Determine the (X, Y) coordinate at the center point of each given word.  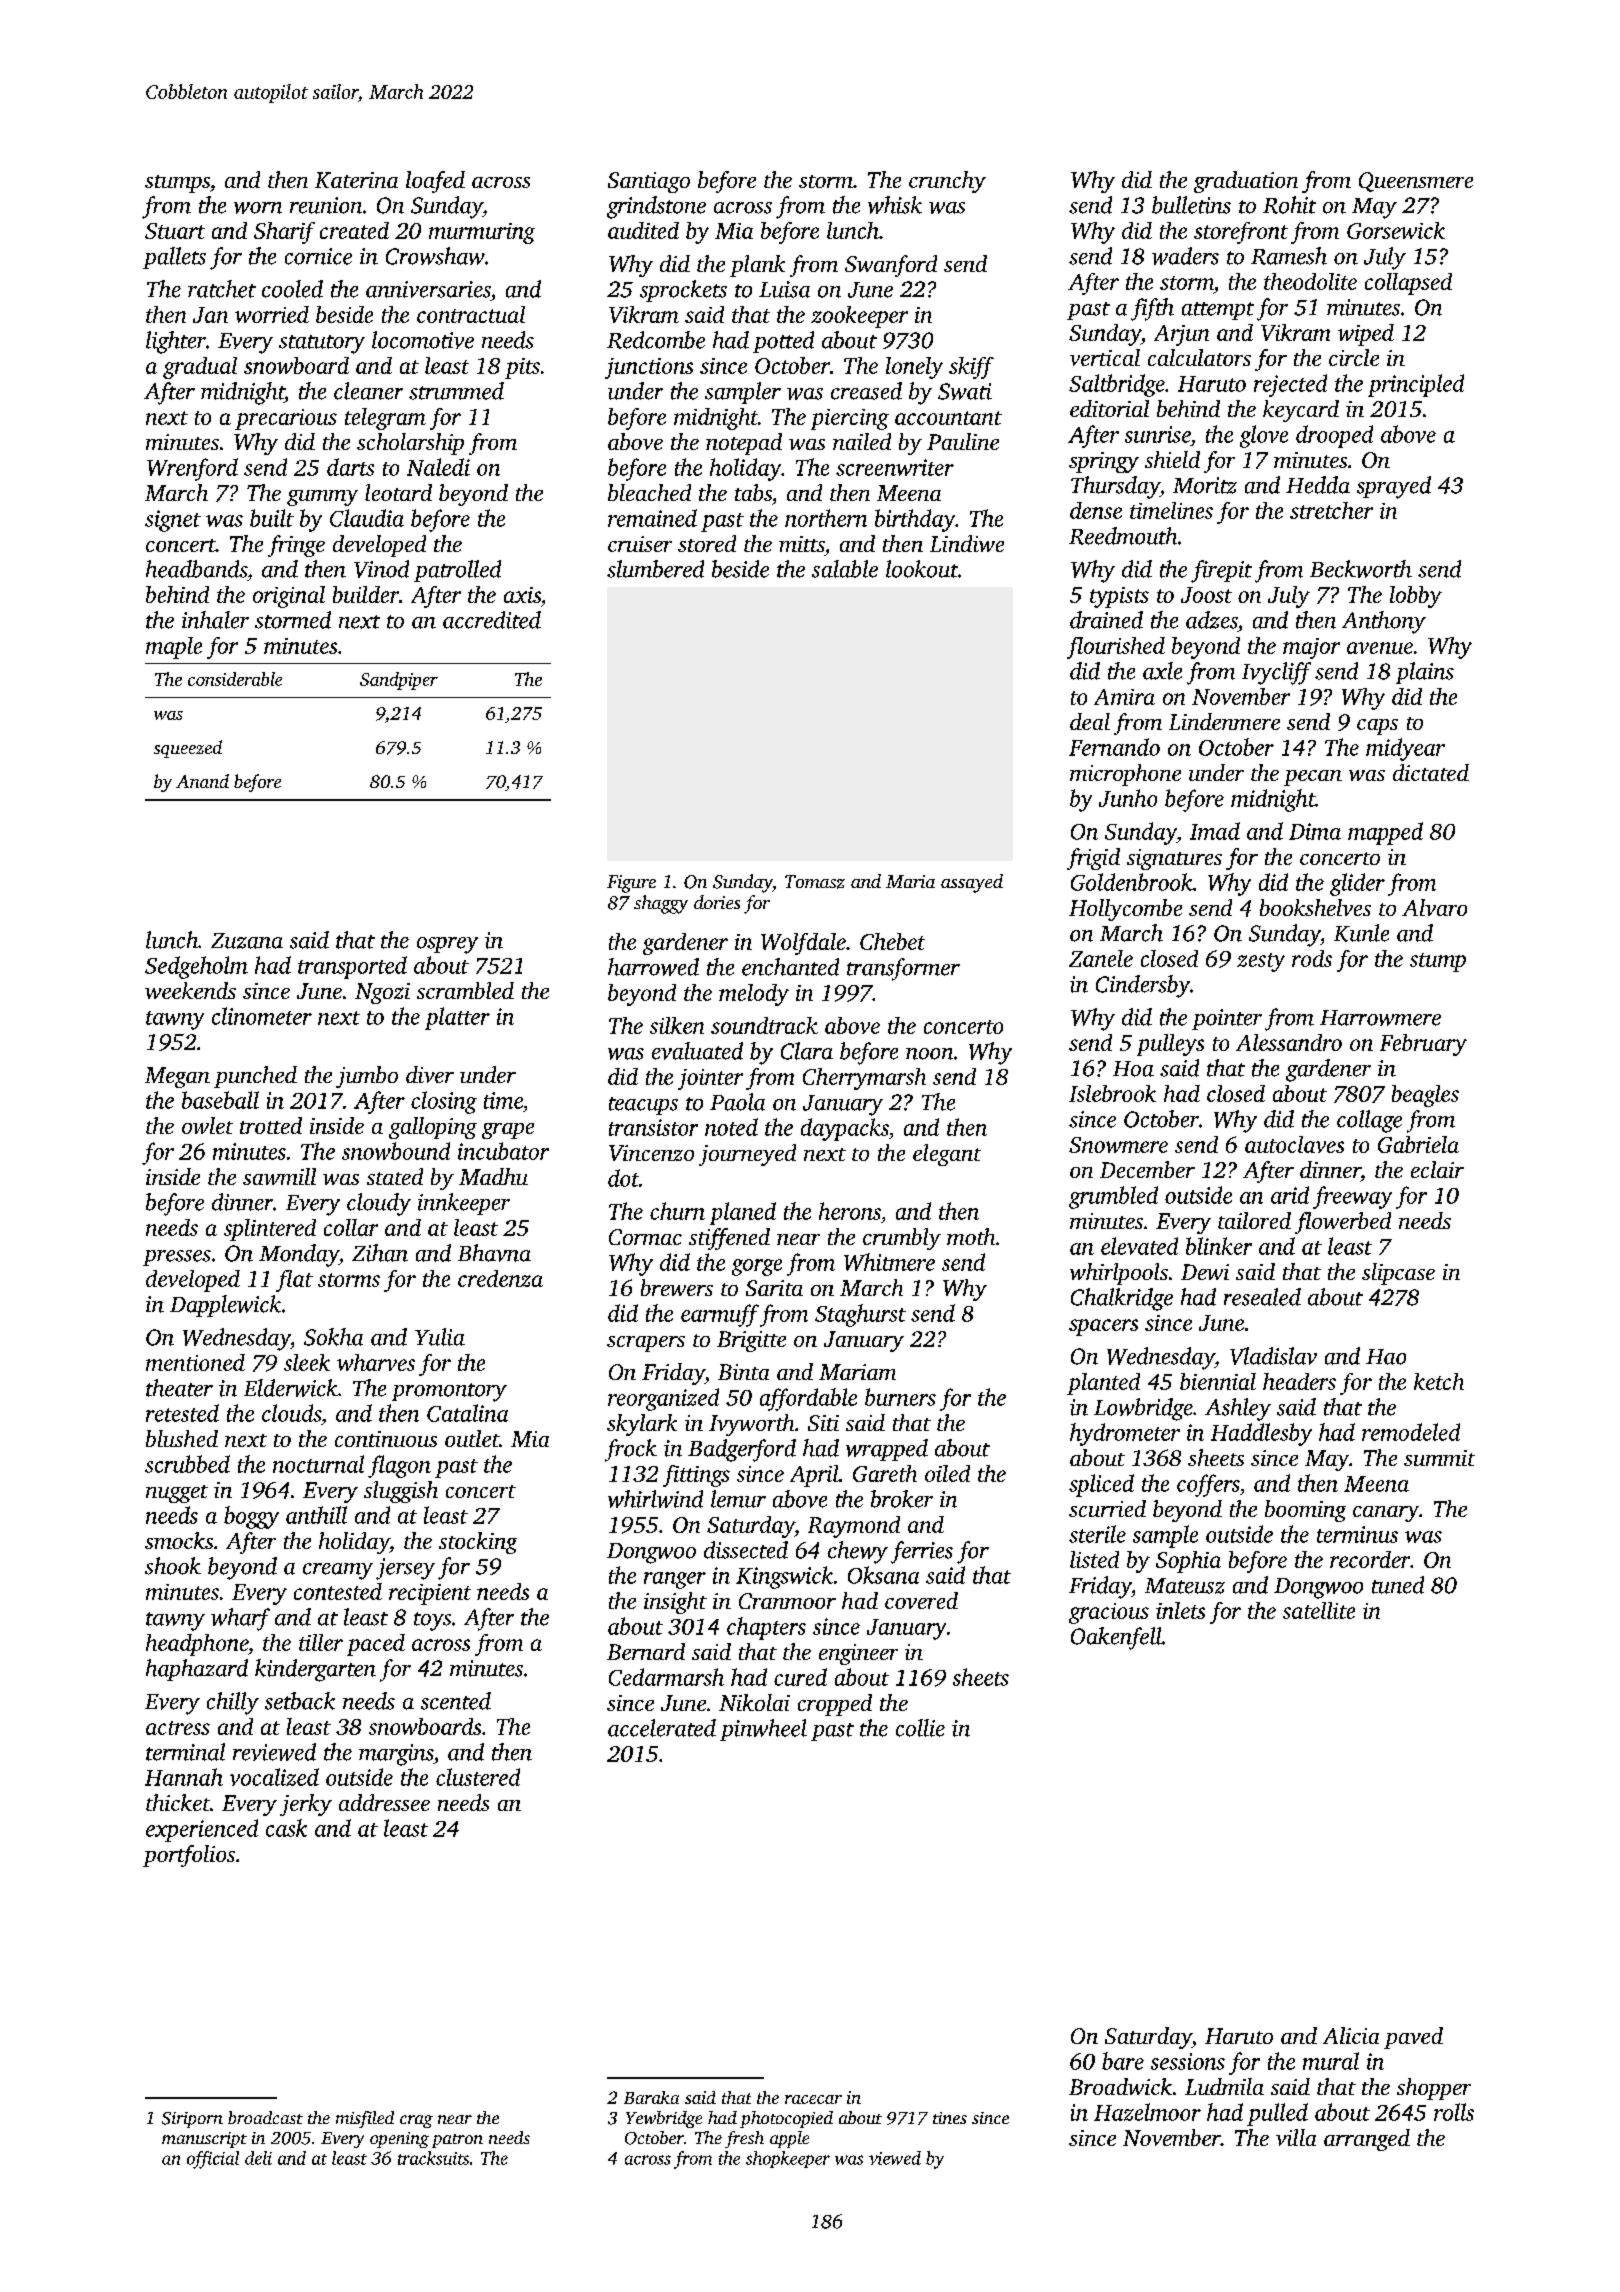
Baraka (651, 2097)
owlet (207, 1125)
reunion (326, 205)
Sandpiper (399, 681)
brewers (677, 1287)
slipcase (1398, 1274)
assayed (972, 883)
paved (1413, 2038)
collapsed (1408, 284)
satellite (1319, 1610)
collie (920, 1728)
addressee (384, 1802)
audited (643, 230)
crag (416, 2121)
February (1423, 1045)
